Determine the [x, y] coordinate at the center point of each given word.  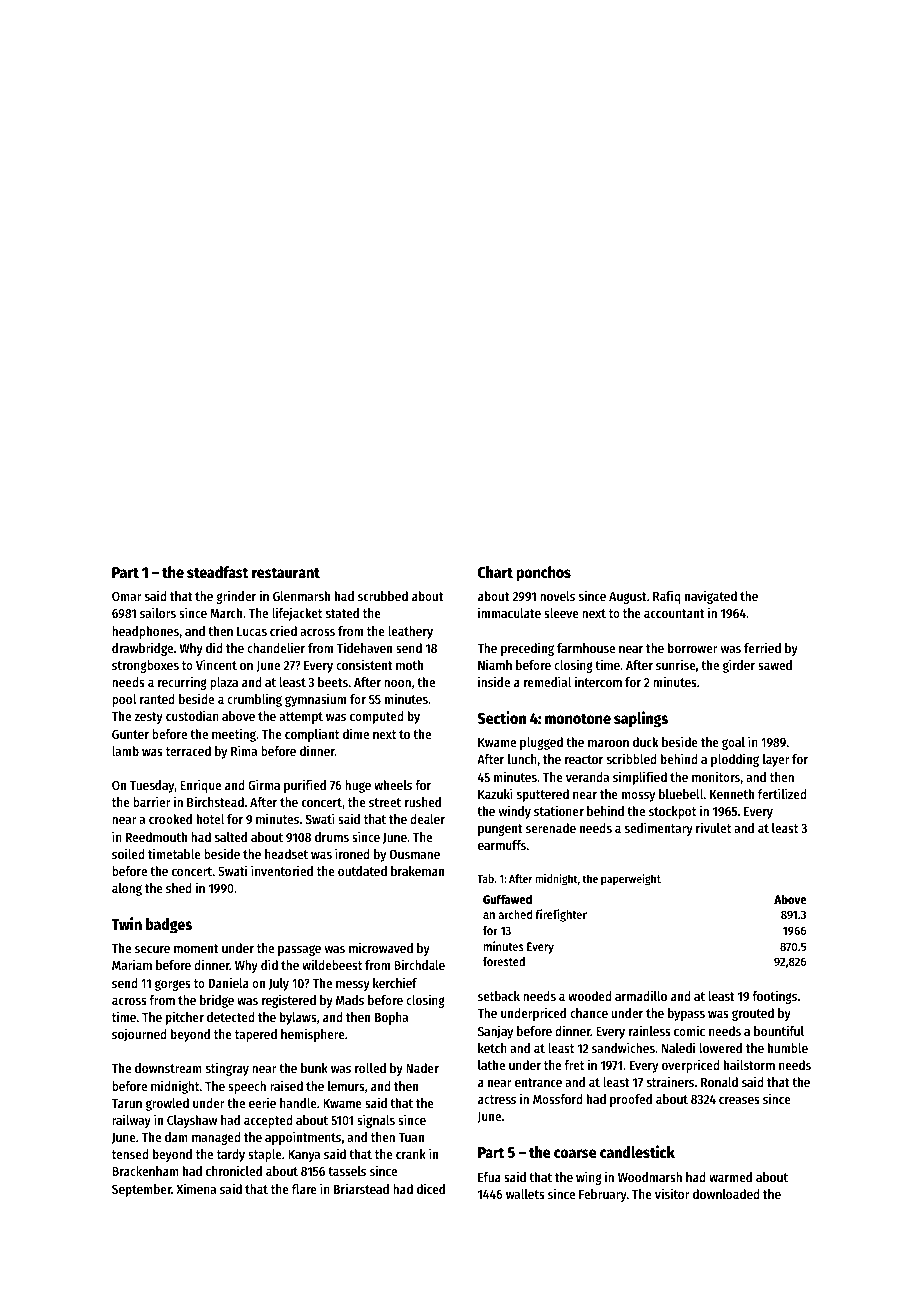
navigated [711, 597]
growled [167, 1104]
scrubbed [383, 596]
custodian [192, 715]
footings [774, 997]
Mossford [558, 1099]
